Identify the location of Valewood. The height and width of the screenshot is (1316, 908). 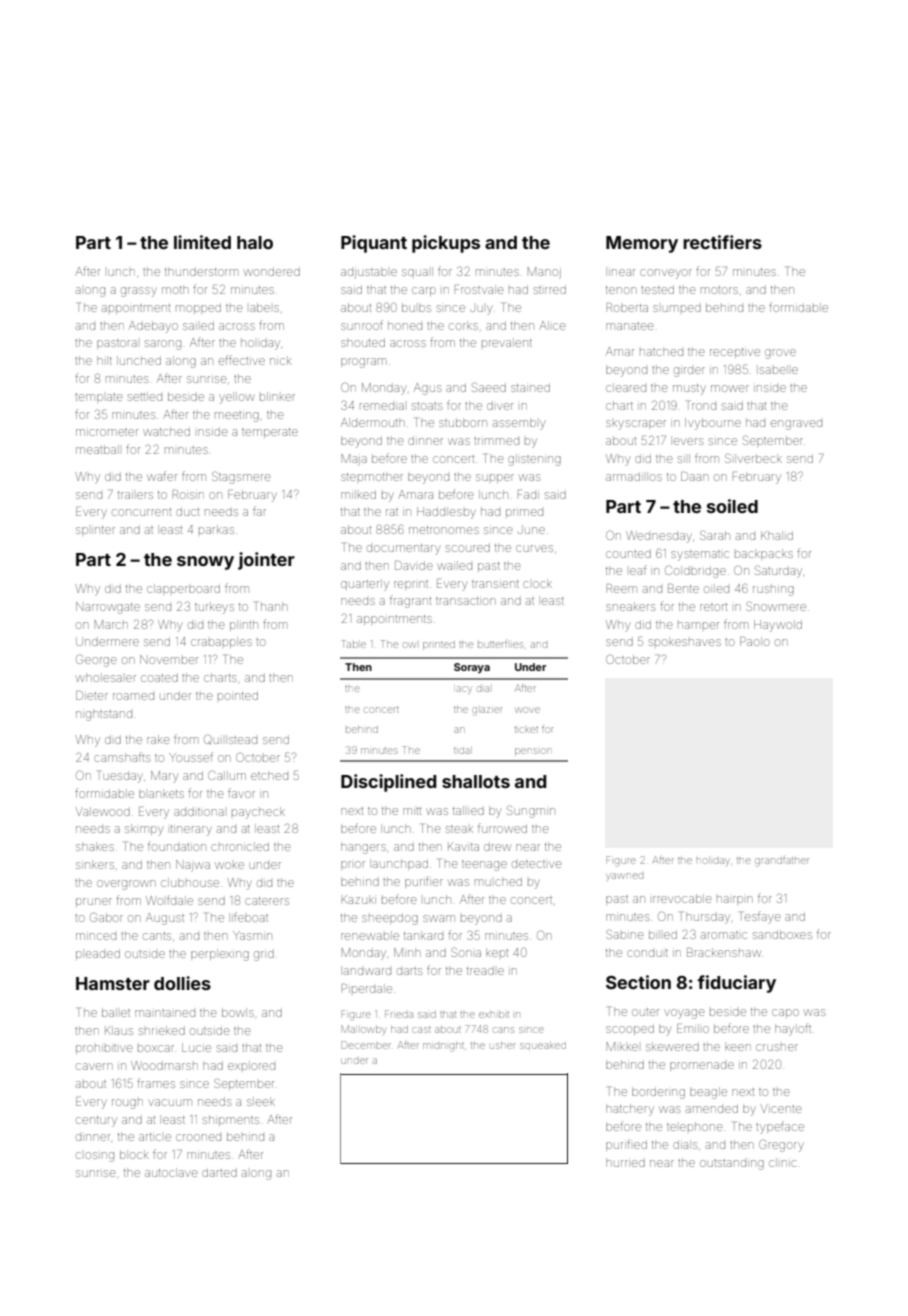
(103, 811).
